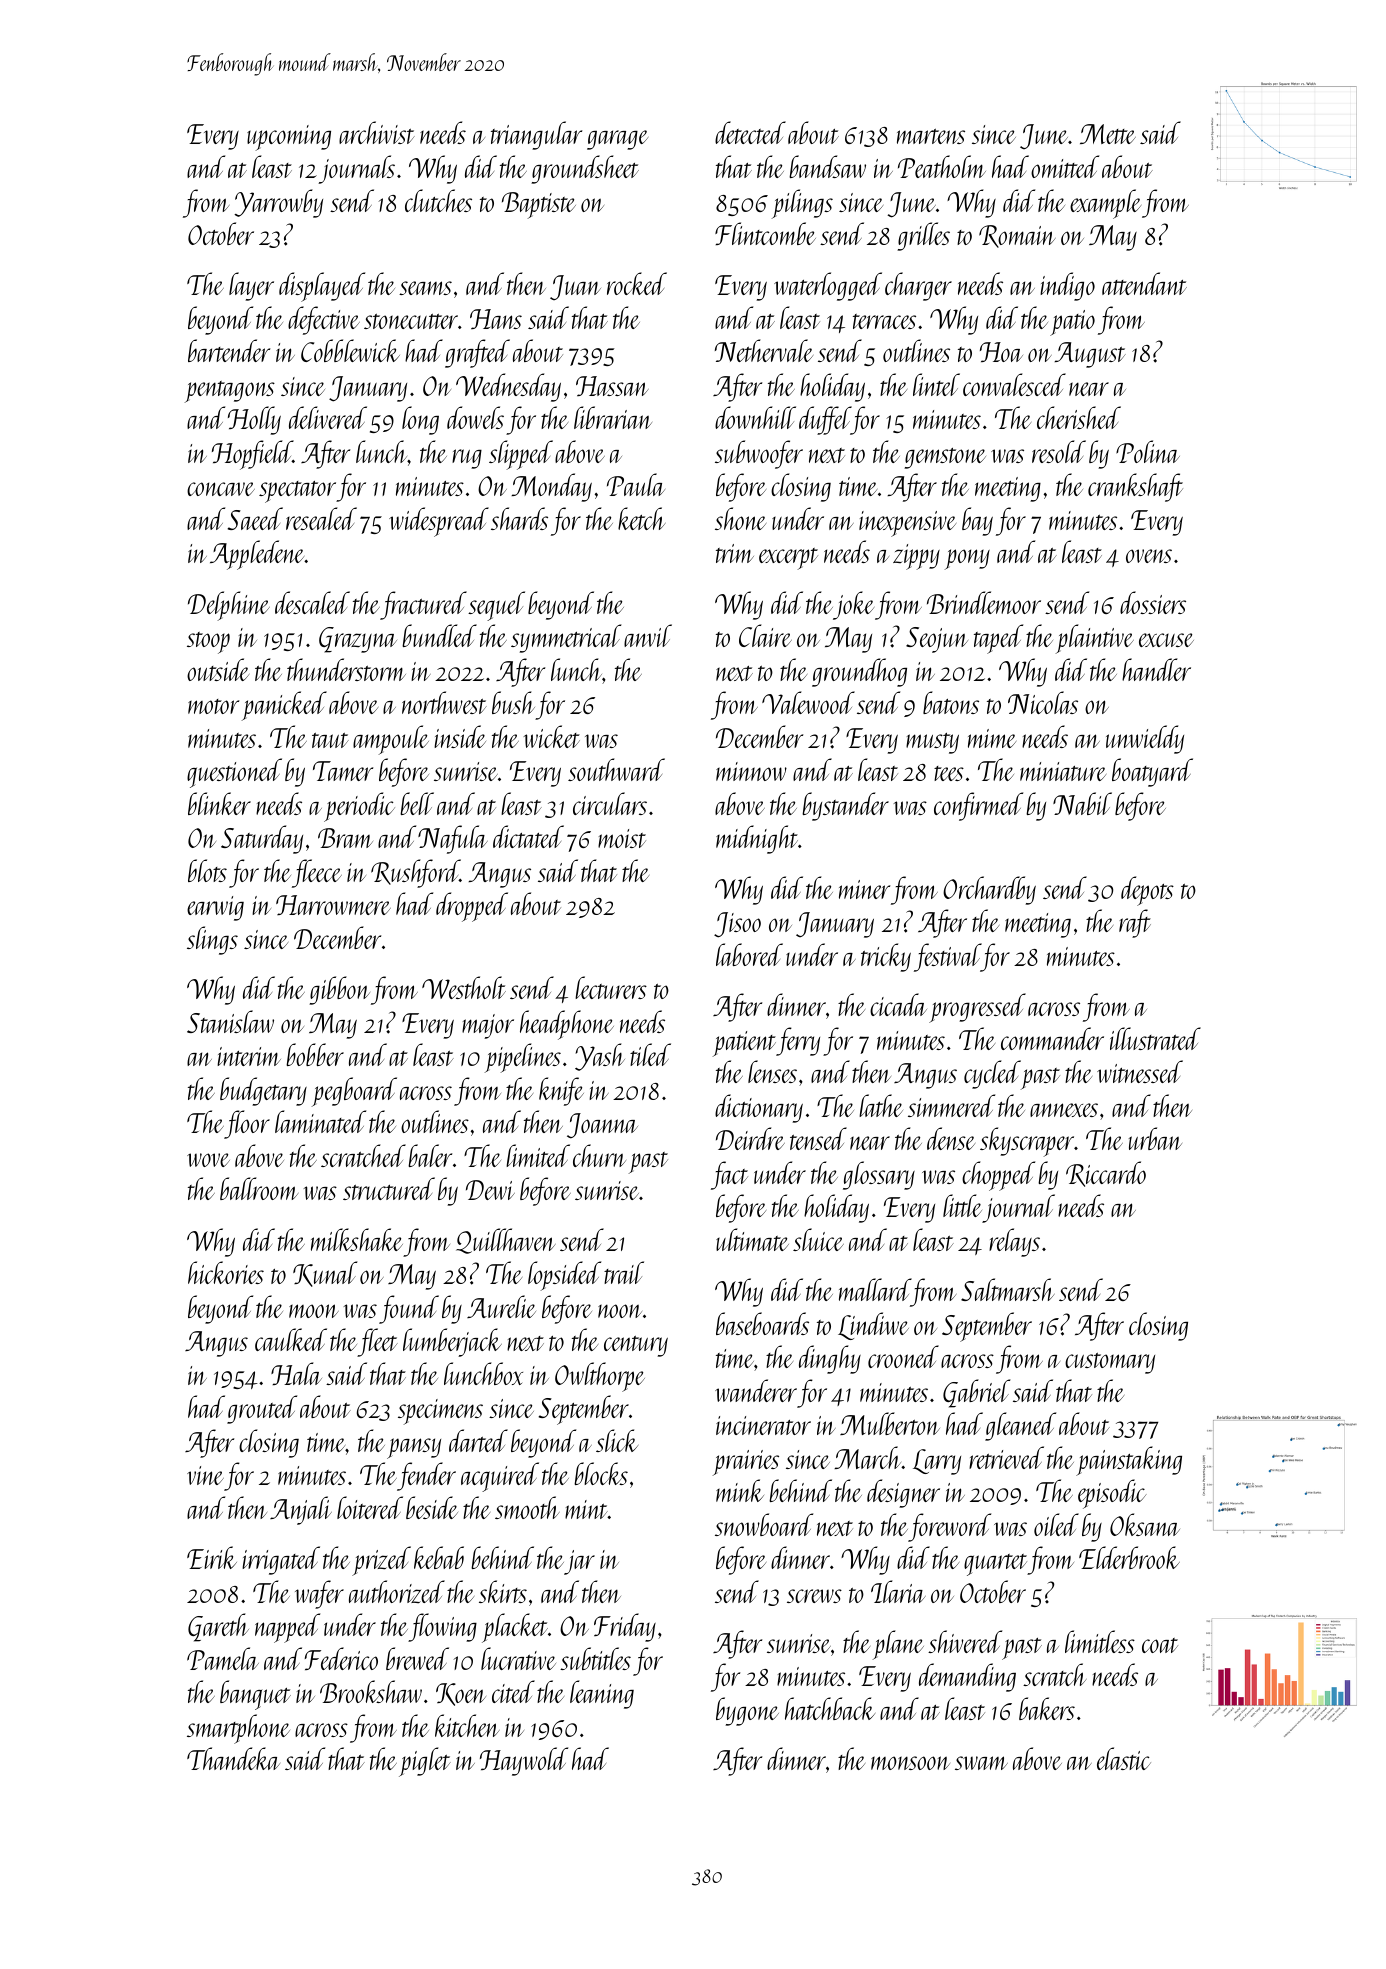 This screenshot has height=1969, width=1386. Describe the element at coordinates (1156, 669) in the screenshot. I see `handler` at that location.
